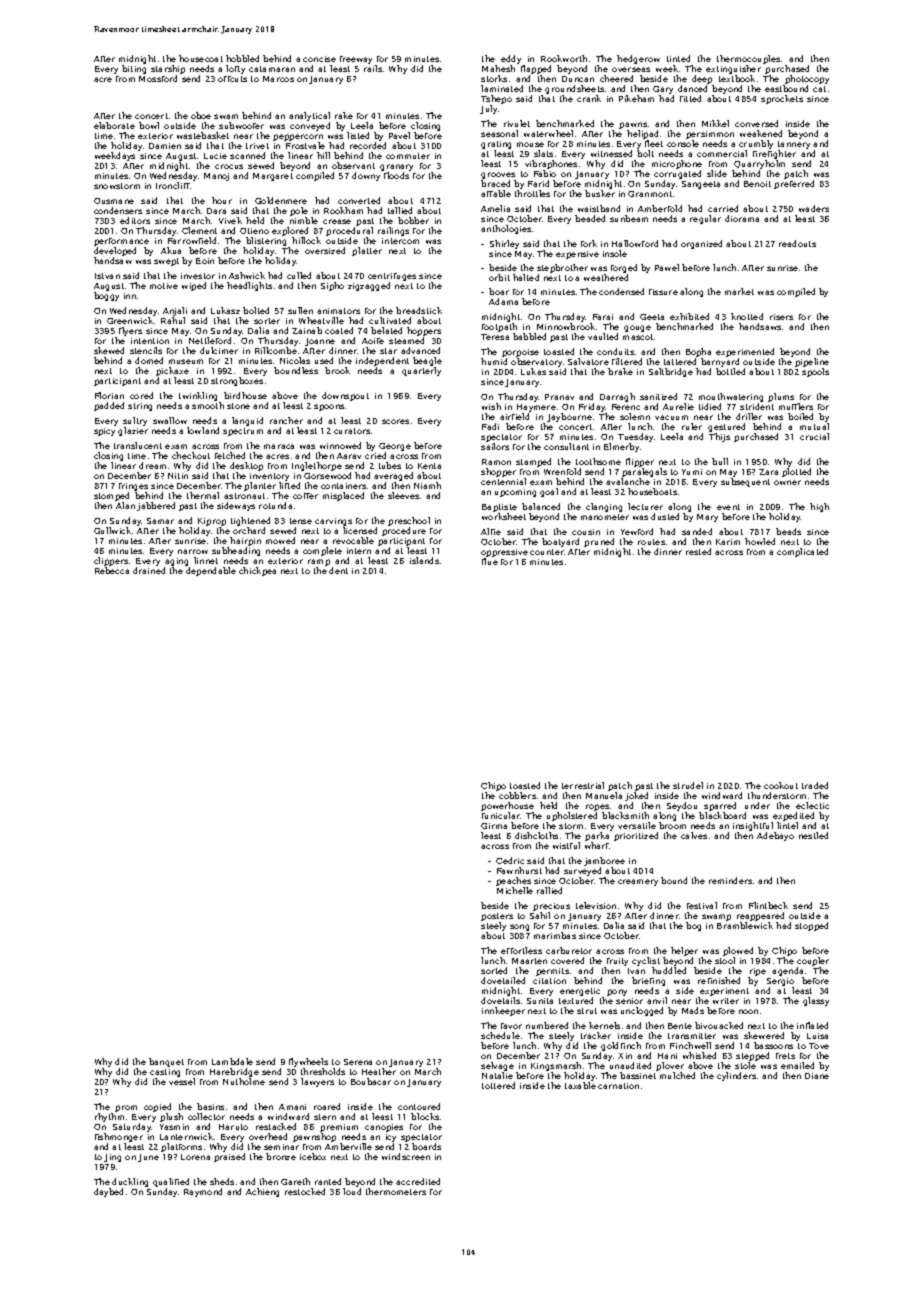 This screenshot has width=924, height=1308. I want to click on Greenwick, so click(130, 320).
